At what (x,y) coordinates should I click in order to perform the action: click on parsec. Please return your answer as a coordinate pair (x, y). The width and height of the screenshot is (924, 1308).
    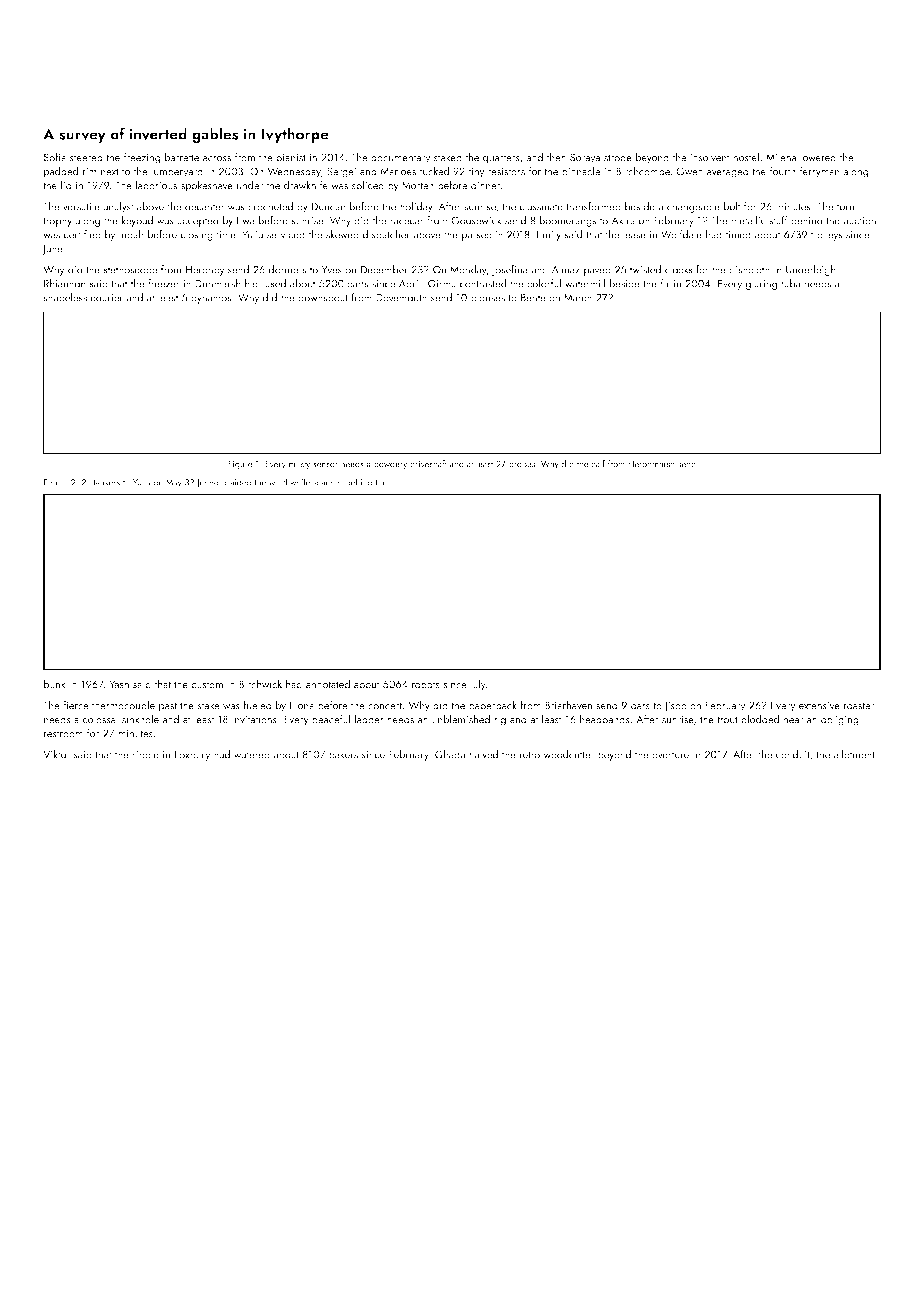
    Looking at the image, I should click on (476, 237).
